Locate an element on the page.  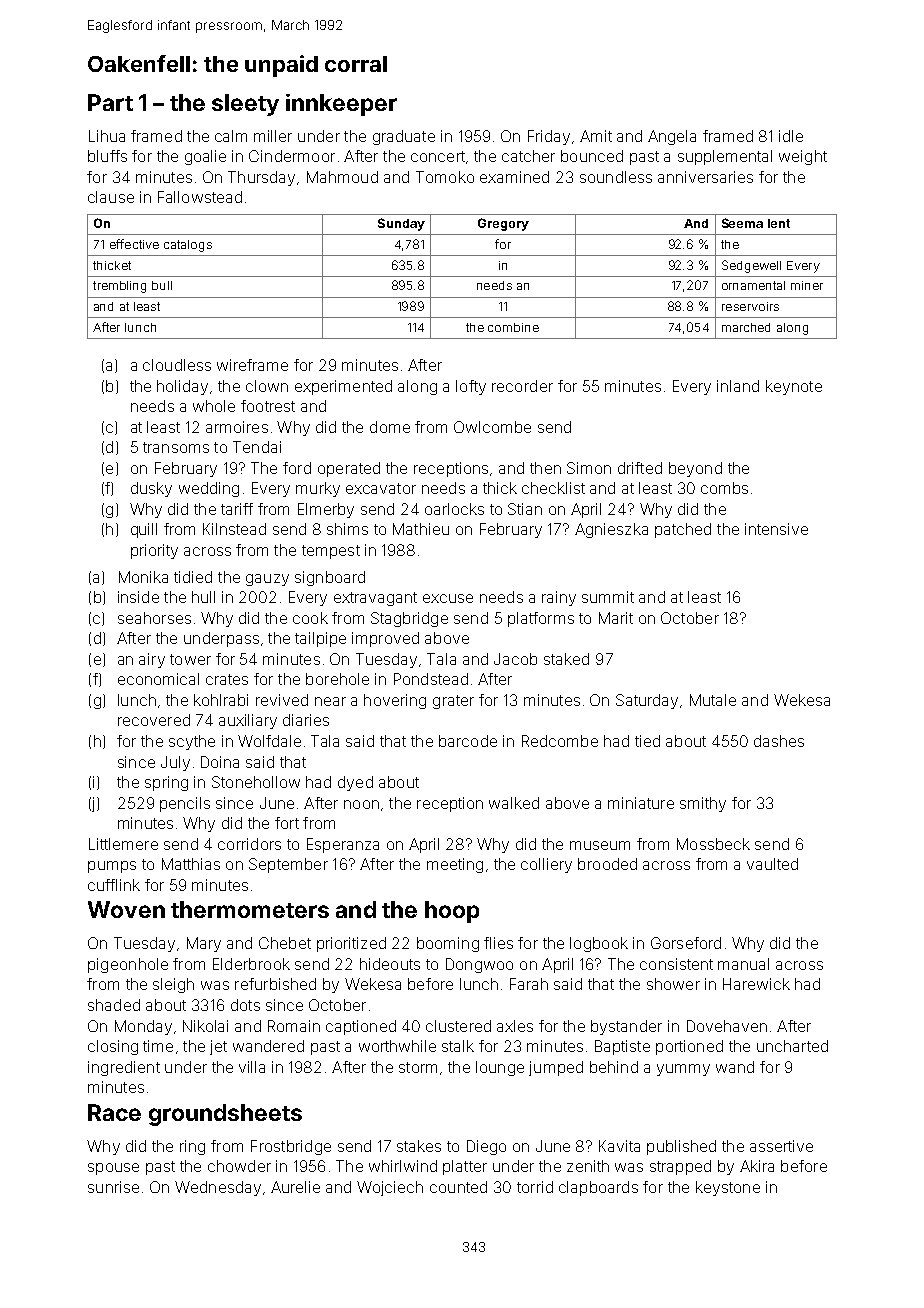
manual is located at coordinates (743, 964).
